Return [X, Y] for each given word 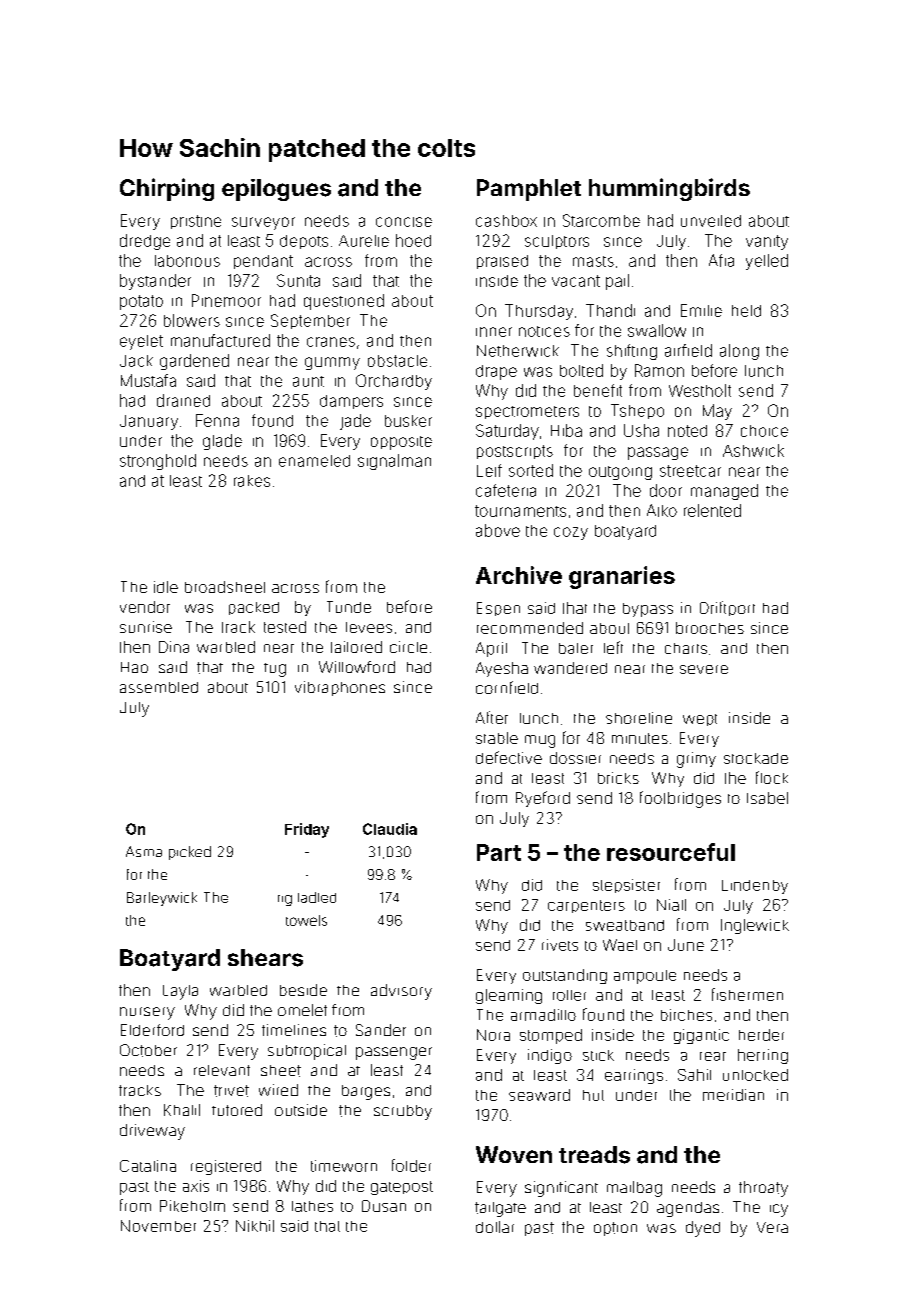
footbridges [680, 799]
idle [166, 587]
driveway [152, 1132]
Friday [307, 830]
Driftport [727, 608]
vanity [767, 242]
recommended [530, 628]
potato [141, 302]
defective [509, 757]
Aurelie [364, 241]
